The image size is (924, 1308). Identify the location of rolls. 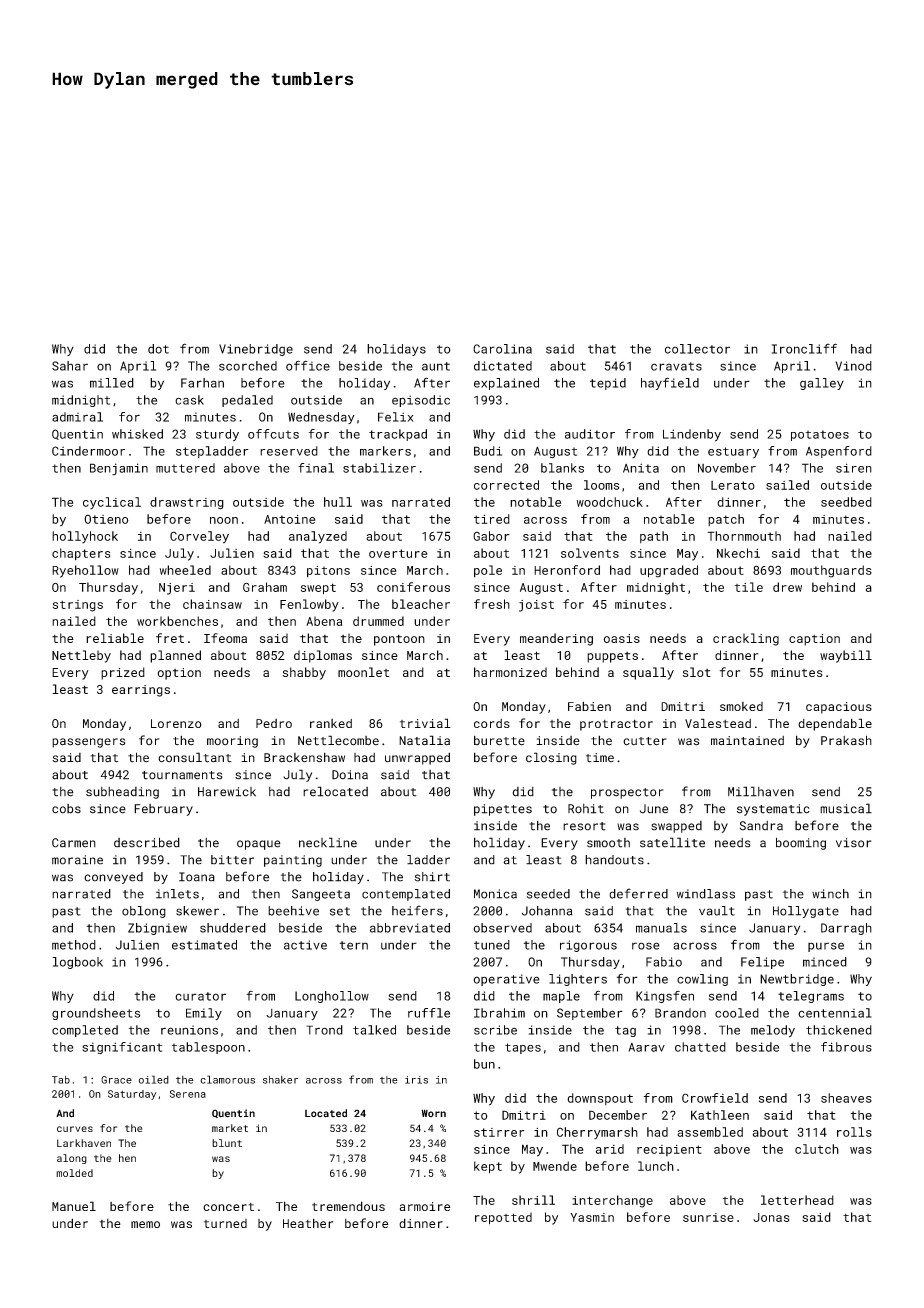
(854, 1132).
